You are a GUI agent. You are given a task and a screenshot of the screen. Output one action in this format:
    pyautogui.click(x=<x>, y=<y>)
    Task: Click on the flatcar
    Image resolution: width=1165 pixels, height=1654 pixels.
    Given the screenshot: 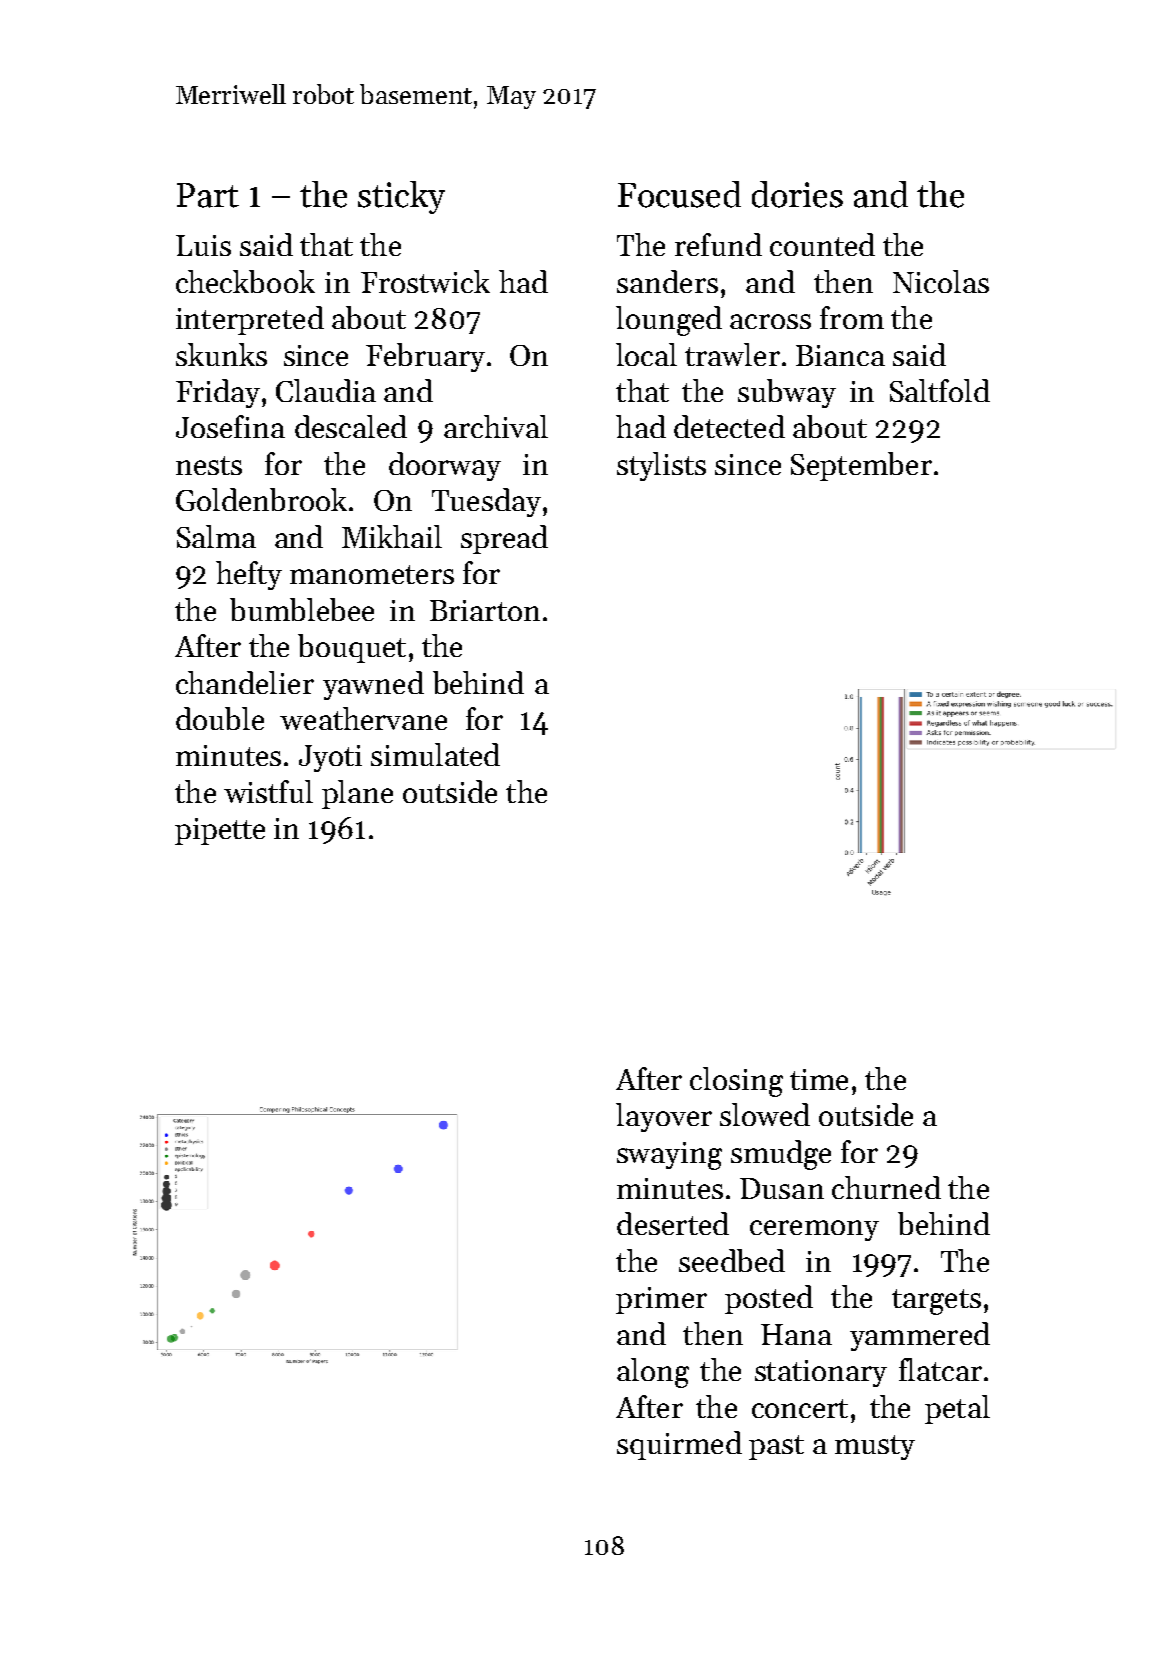 What is the action you would take?
    pyautogui.click(x=940, y=1369)
